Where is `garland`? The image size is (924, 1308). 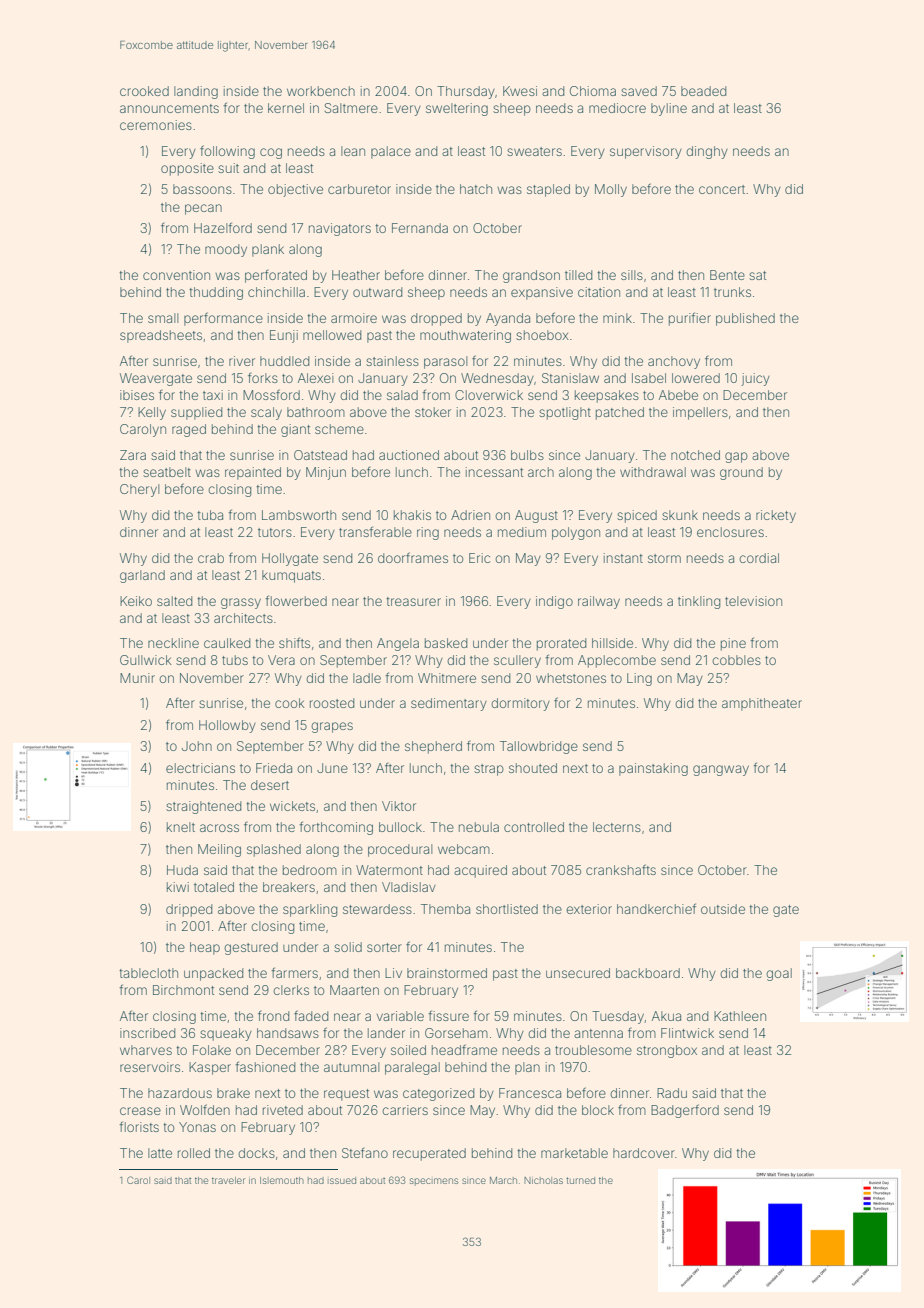 garland is located at coordinates (142, 576).
